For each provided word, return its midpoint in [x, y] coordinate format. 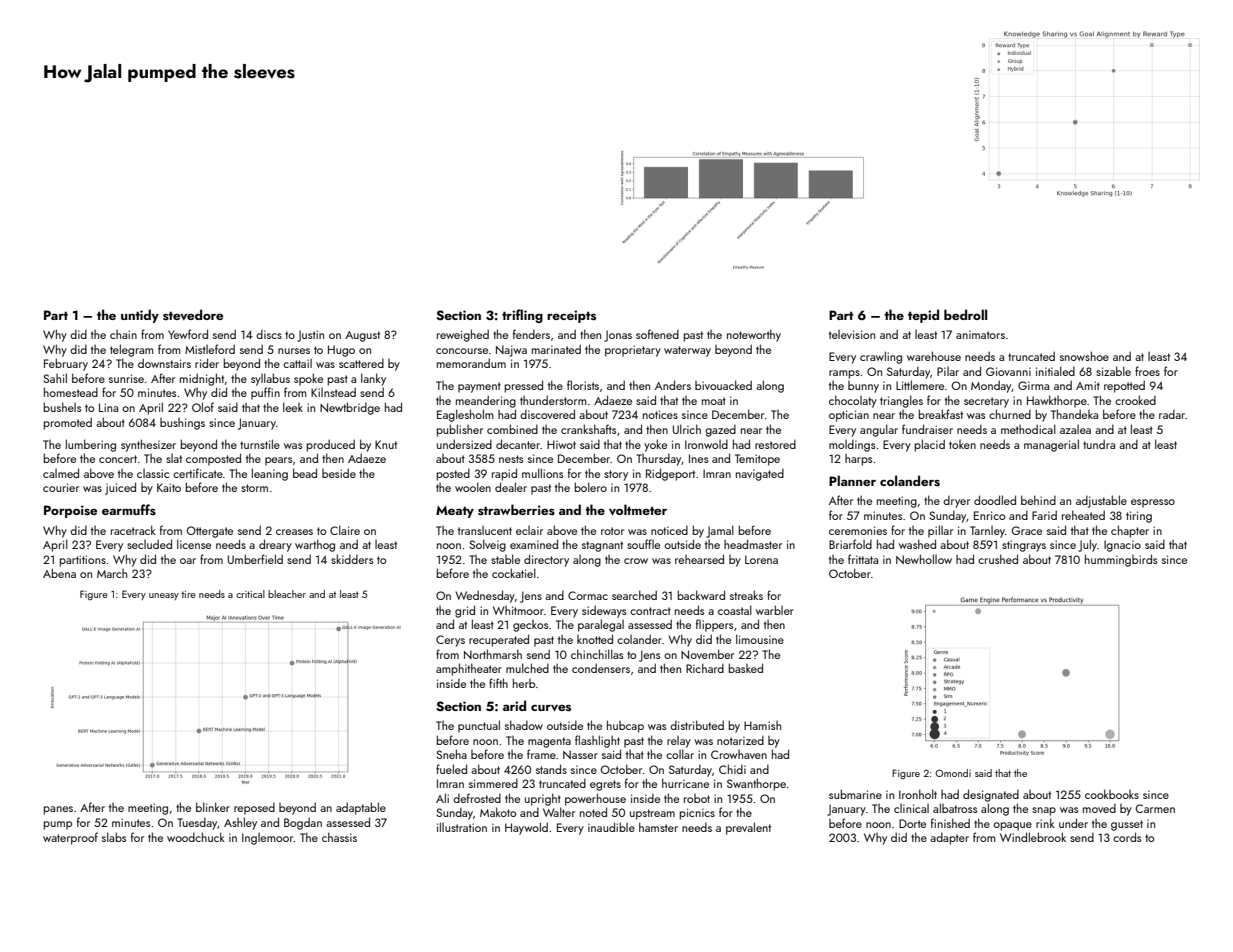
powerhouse [595, 799]
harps [858, 460]
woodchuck [196, 837]
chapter [1130, 531]
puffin [265, 393]
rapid [504, 474]
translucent [485, 530]
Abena [59, 573]
